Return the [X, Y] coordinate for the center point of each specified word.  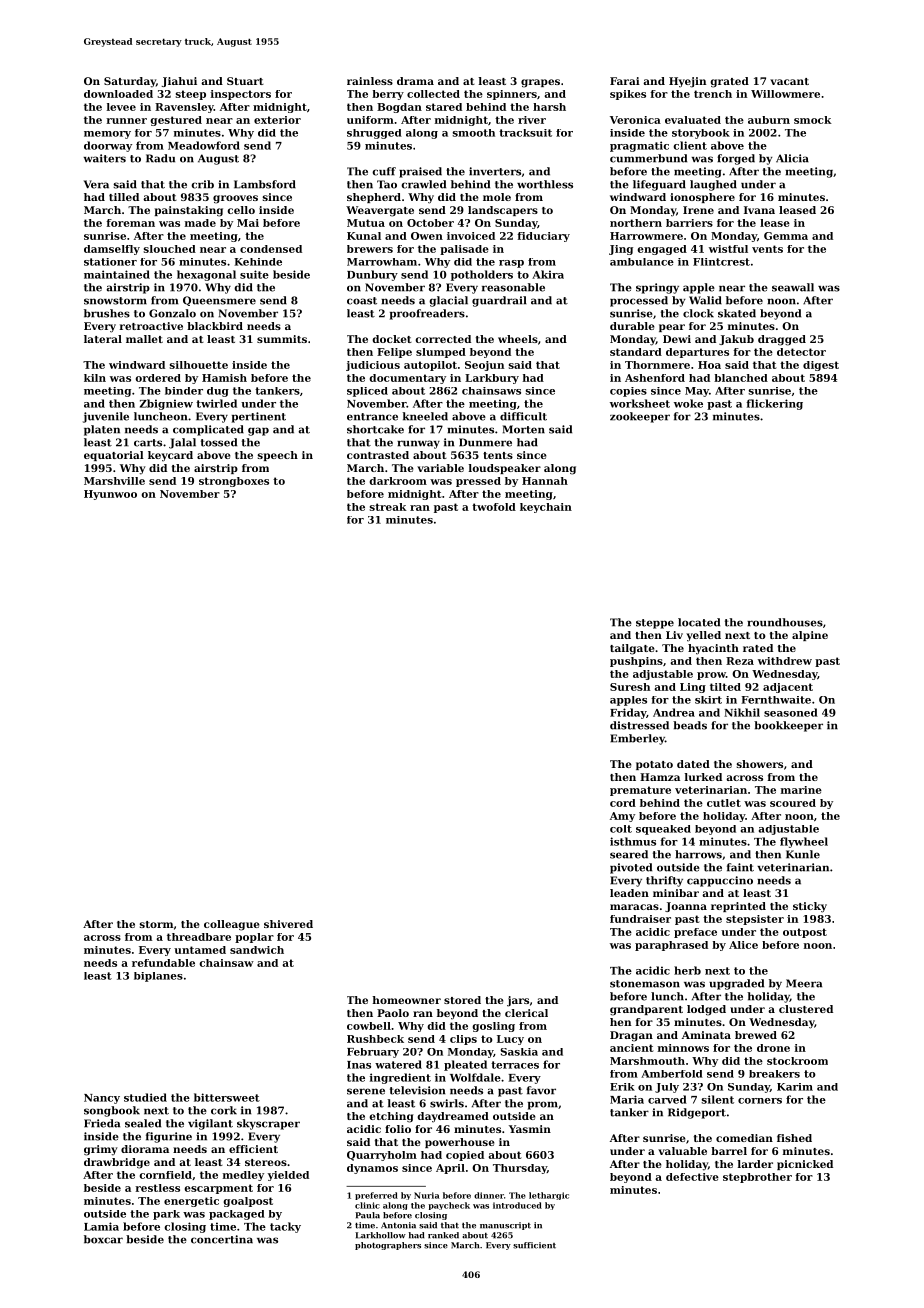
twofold [494, 507]
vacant [789, 81]
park [166, 1215]
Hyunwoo [110, 495]
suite [254, 274]
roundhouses [785, 622]
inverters [495, 171]
